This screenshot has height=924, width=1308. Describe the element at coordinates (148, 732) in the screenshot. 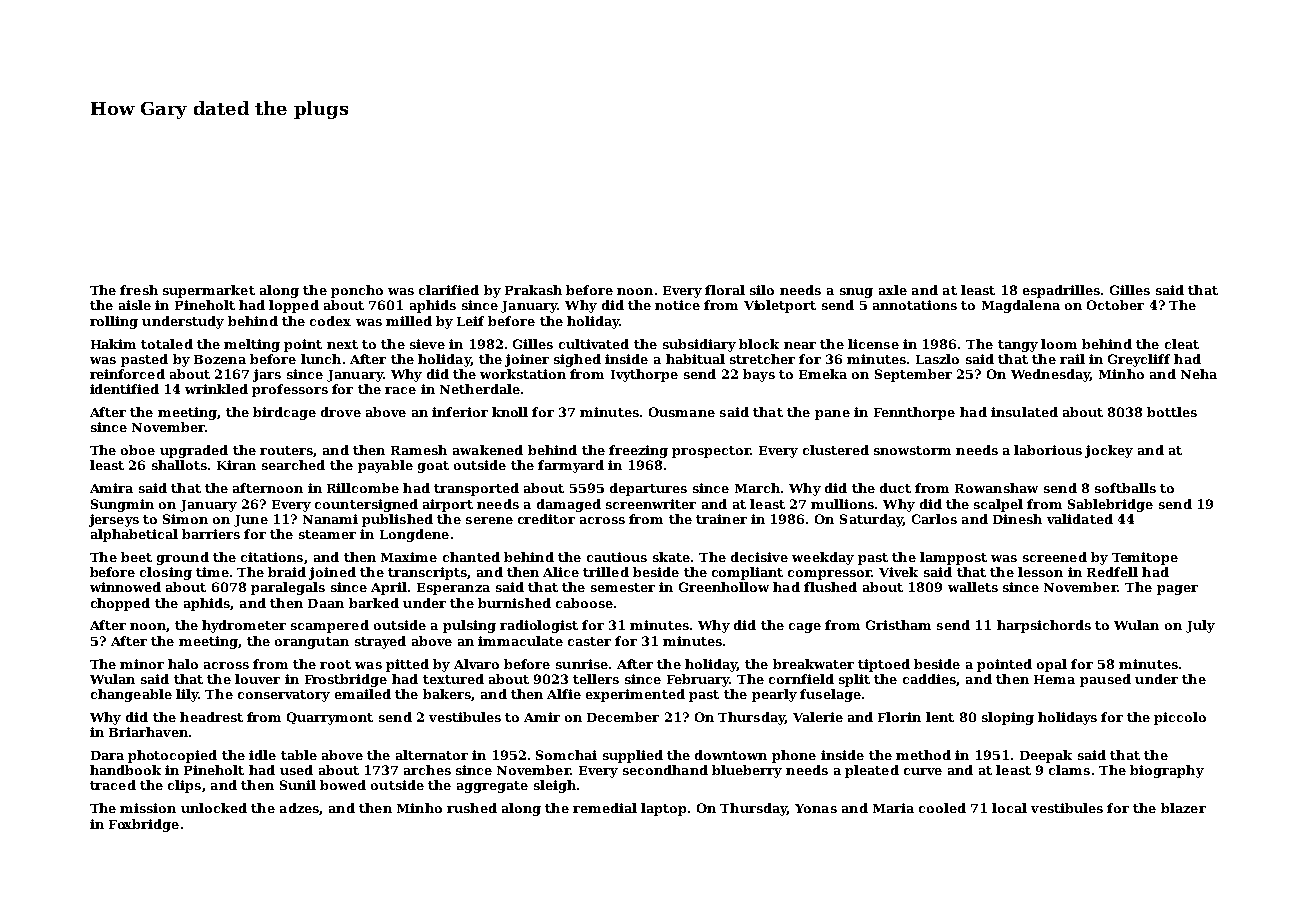

I see `Briarhaven` at that location.
